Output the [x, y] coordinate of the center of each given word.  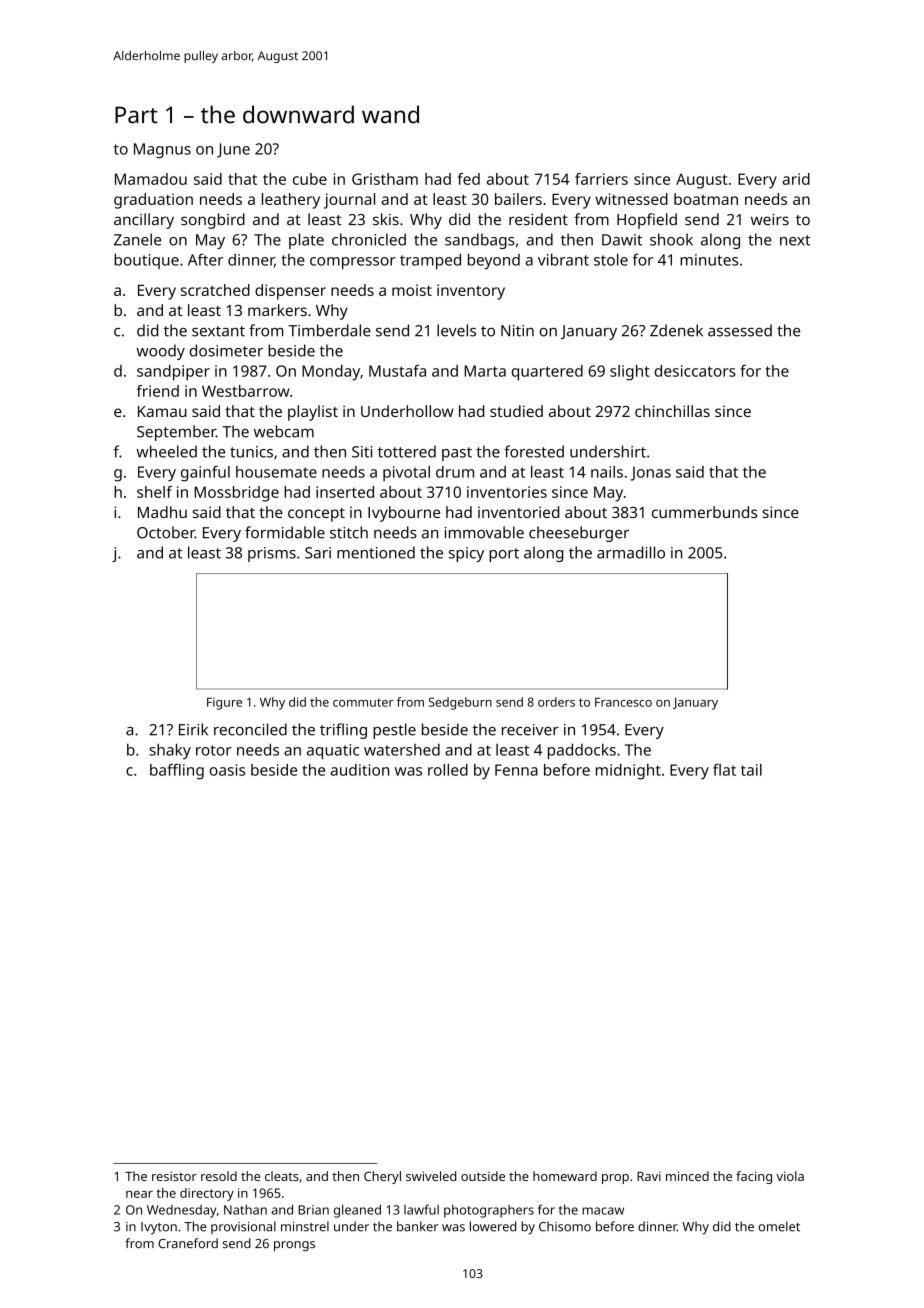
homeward [565, 1176]
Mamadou [151, 179]
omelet [779, 1226]
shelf [154, 492]
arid [796, 179]
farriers [601, 179]
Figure [224, 703]
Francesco [623, 702]
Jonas [650, 473]
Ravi [649, 1176]
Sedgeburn [460, 703]
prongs [294, 1246]
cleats [282, 1176]
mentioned [376, 552]
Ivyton [159, 1228]
